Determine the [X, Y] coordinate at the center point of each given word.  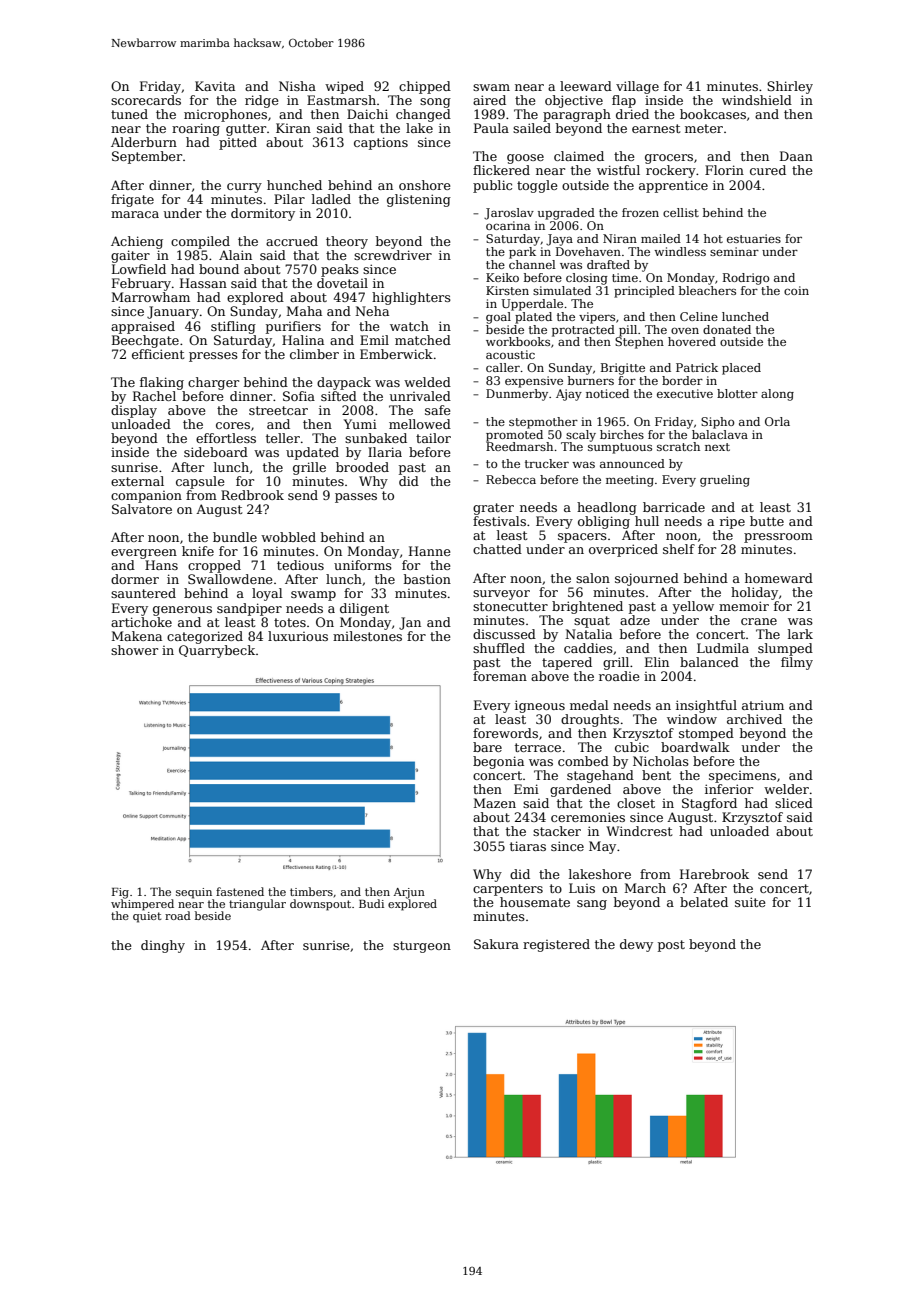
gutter [246, 130]
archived [754, 719]
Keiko [502, 277]
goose [525, 159]
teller [283, 438]
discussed [504, 634]
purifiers [293, 327]
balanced [709, 662]
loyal [267, 594]
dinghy [163, 946]
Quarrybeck [217, 651]
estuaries [754, 238]
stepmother [543, 423]
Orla [777, 421]
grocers [669, 159]
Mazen [495, 803]
